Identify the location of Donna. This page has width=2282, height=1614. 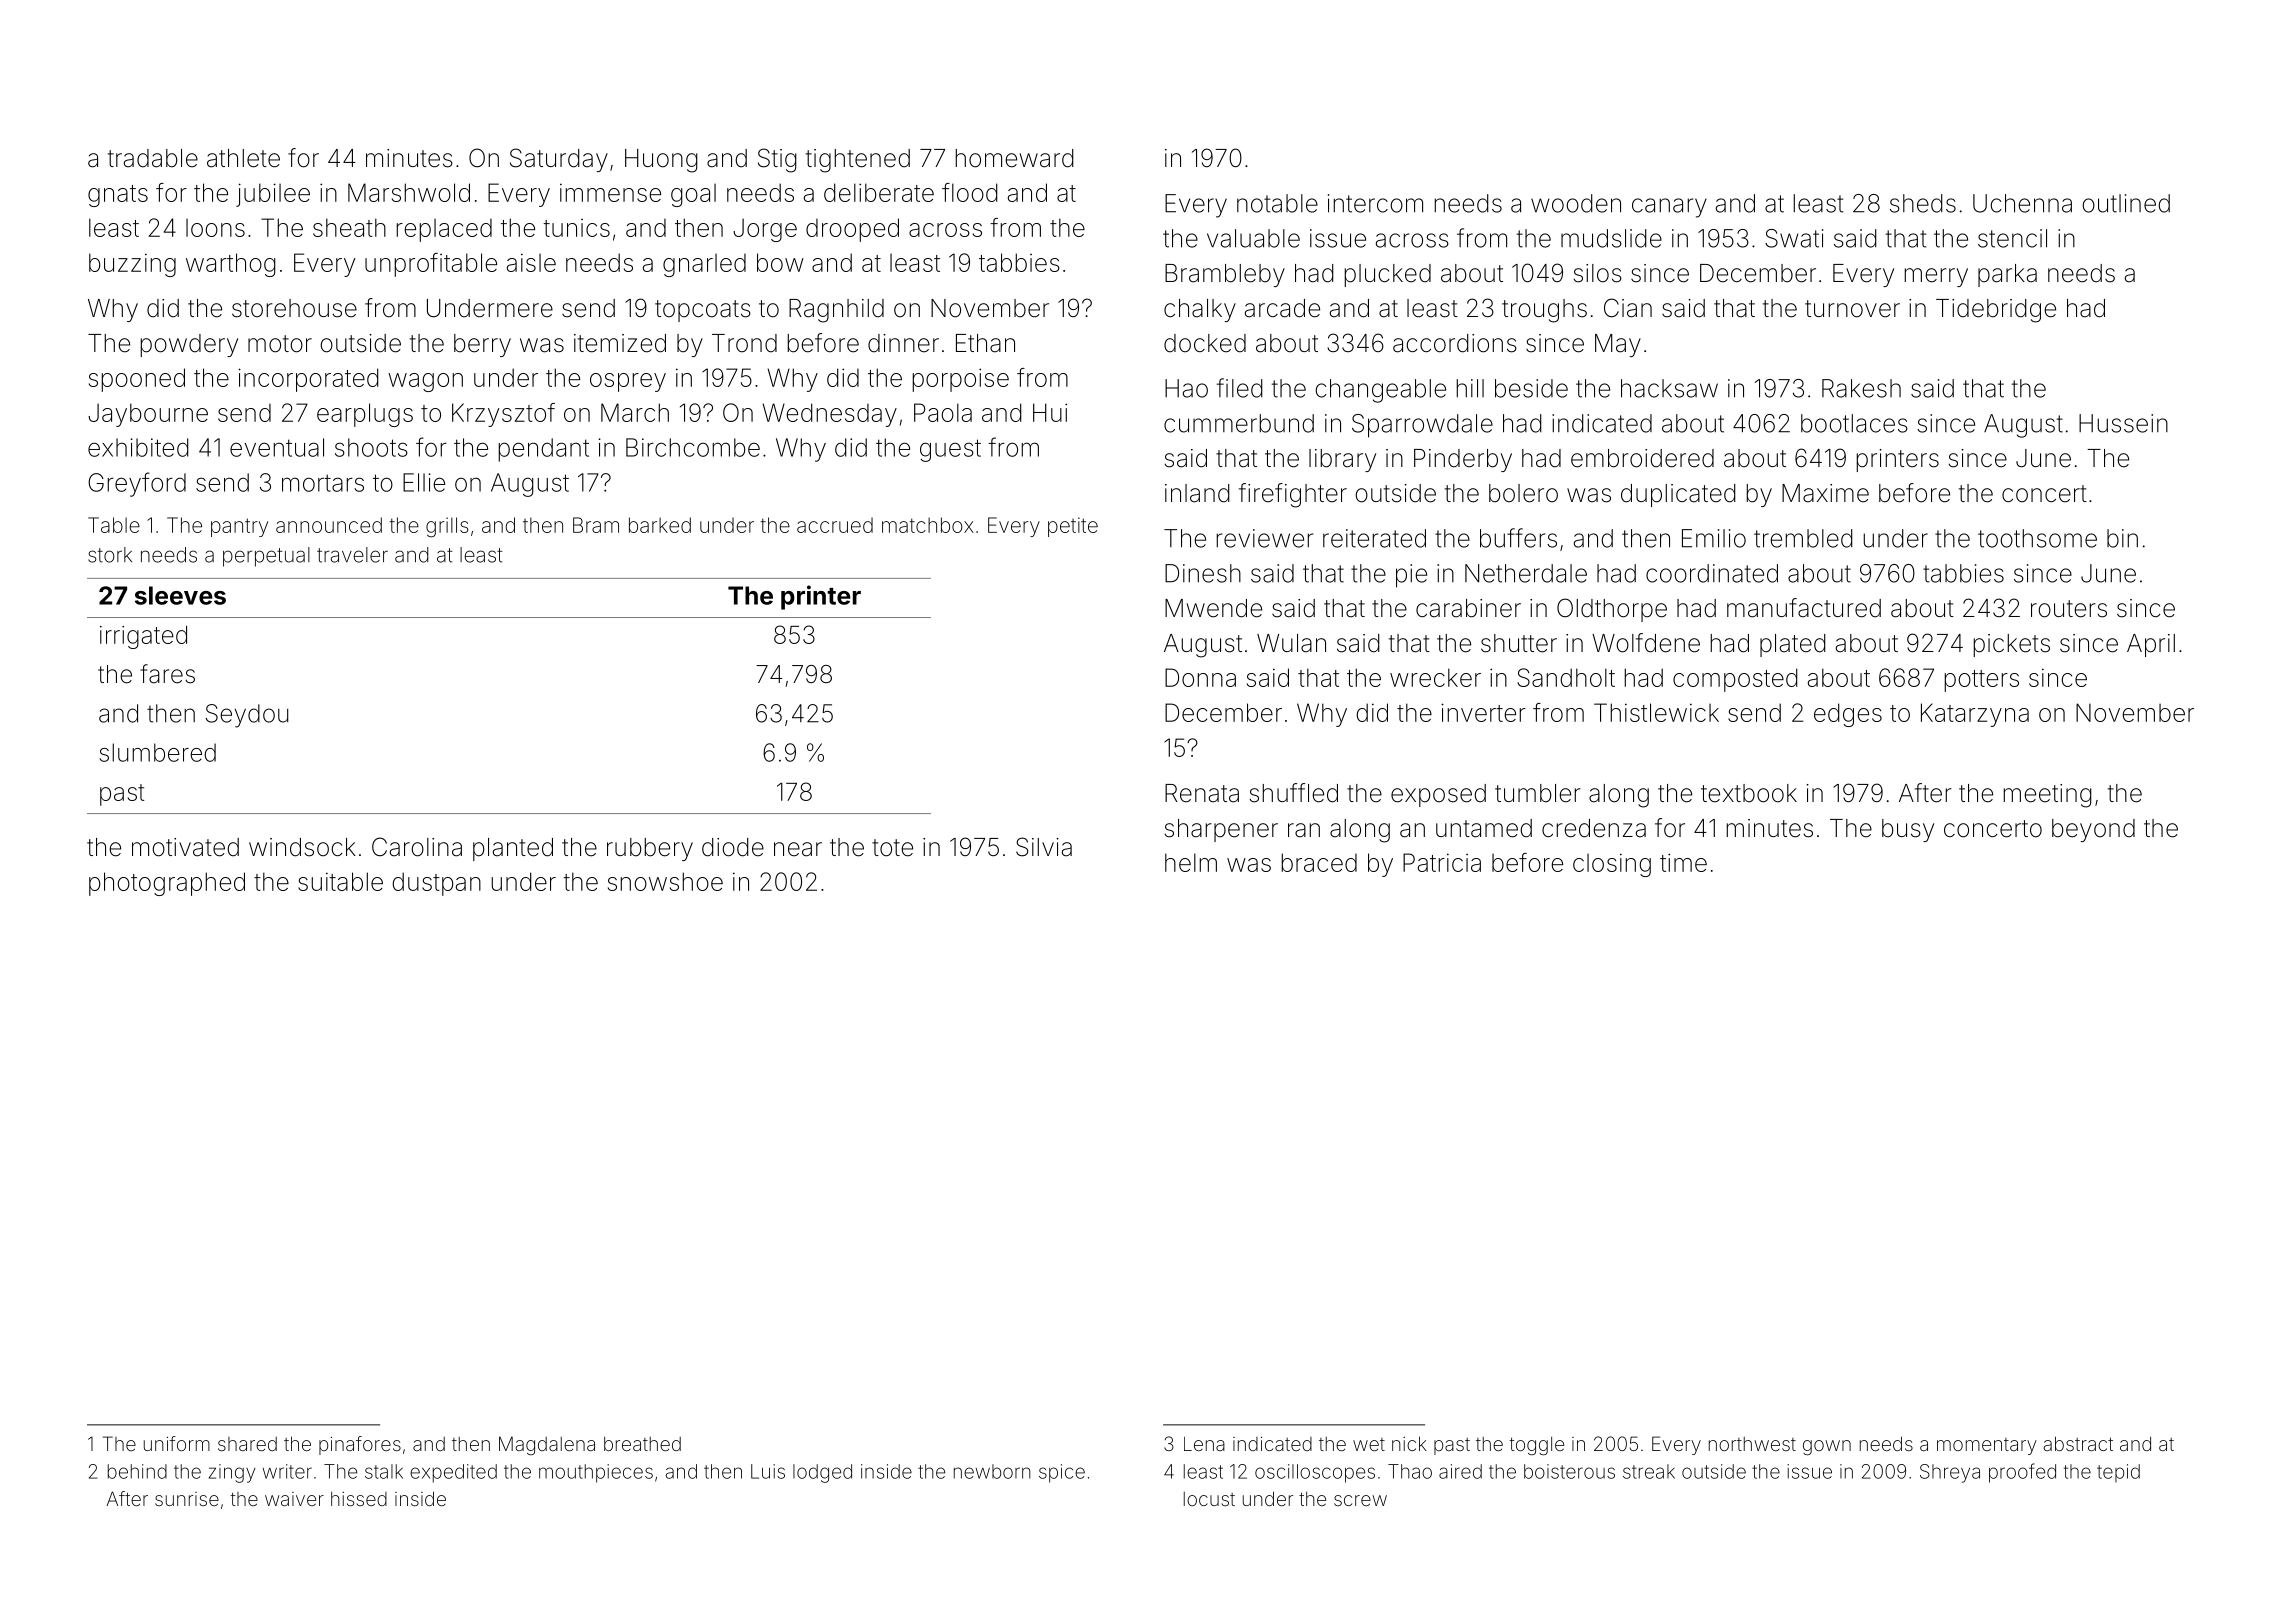
(1200, 677).
